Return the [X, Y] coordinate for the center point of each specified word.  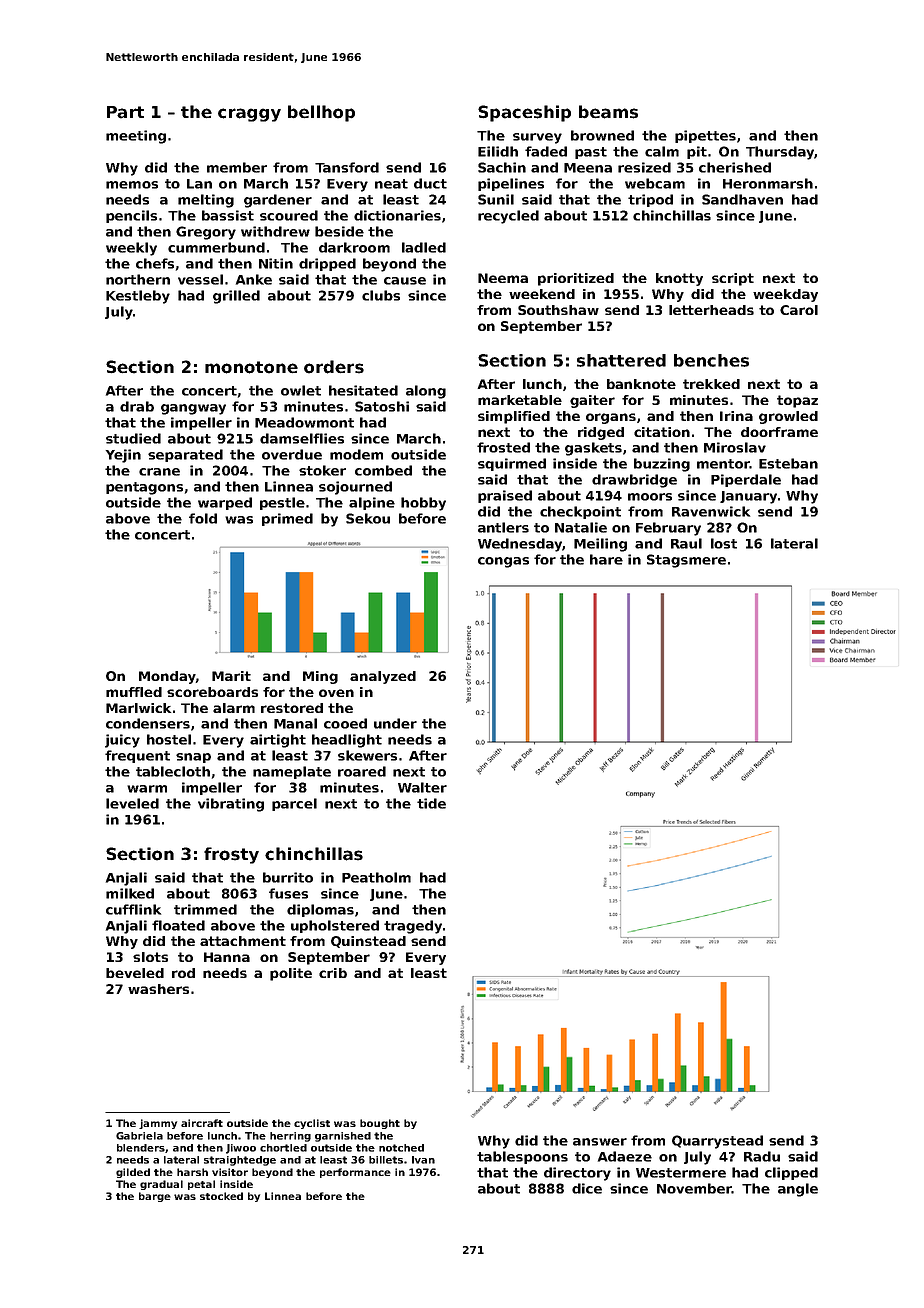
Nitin [276, 263]
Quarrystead [717, 1142]
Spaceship [524, 113]
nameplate [292, 772]
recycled [508, 217]
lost [724, 543]
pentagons [144, 488]
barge [155, 1197]
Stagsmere [686, 561]
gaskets [593, 449]
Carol [799, 310]
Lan [199, 184]
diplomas [320, 910]
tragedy [413, 927]
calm [662, 151]
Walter [422, 787]
